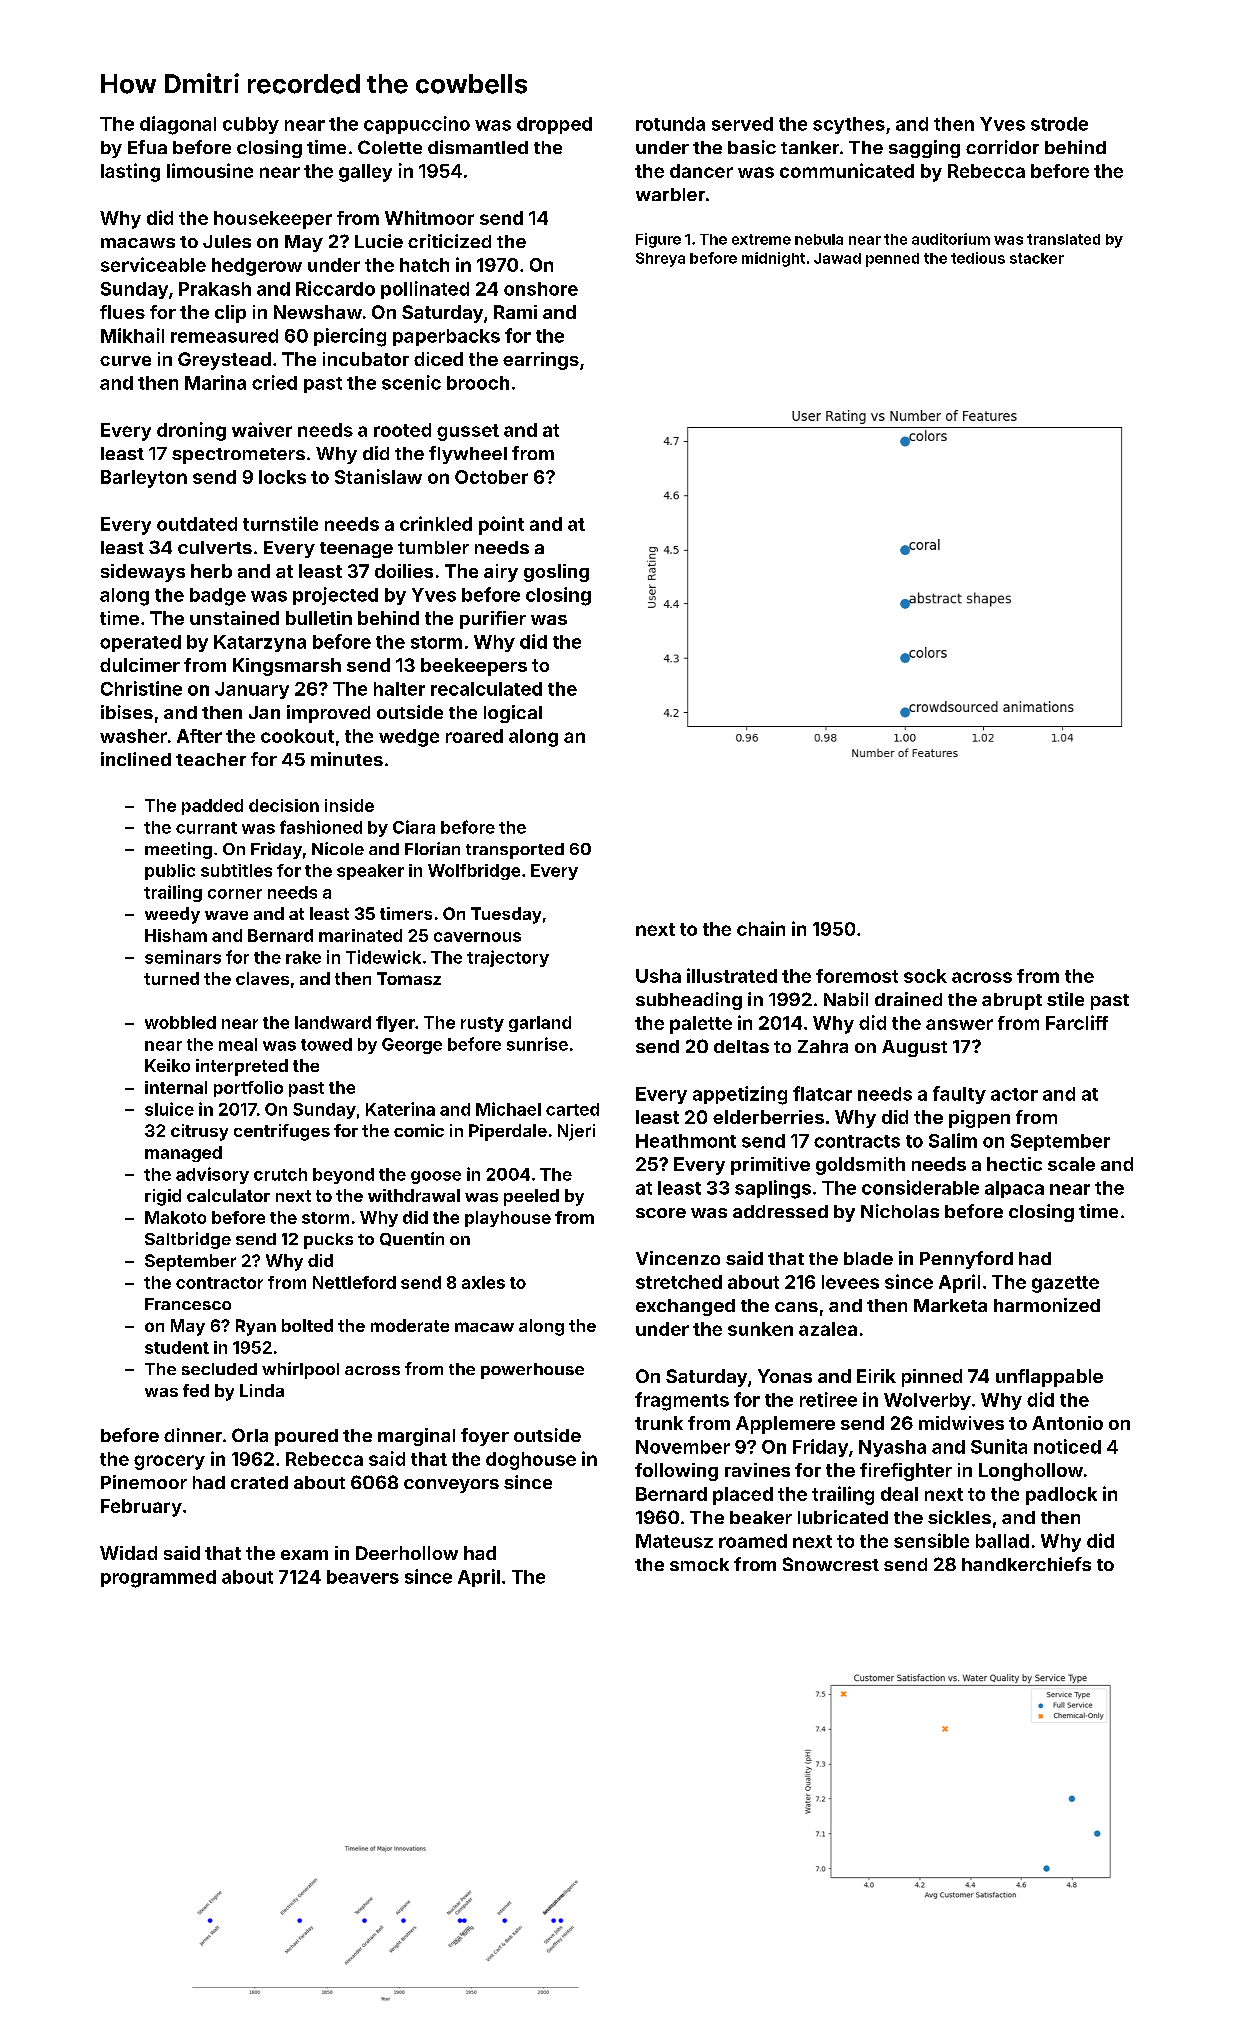 Image resolution: width=1236 pixels, height=2036 pixels. I want to click on droning, so click(191, 431).
